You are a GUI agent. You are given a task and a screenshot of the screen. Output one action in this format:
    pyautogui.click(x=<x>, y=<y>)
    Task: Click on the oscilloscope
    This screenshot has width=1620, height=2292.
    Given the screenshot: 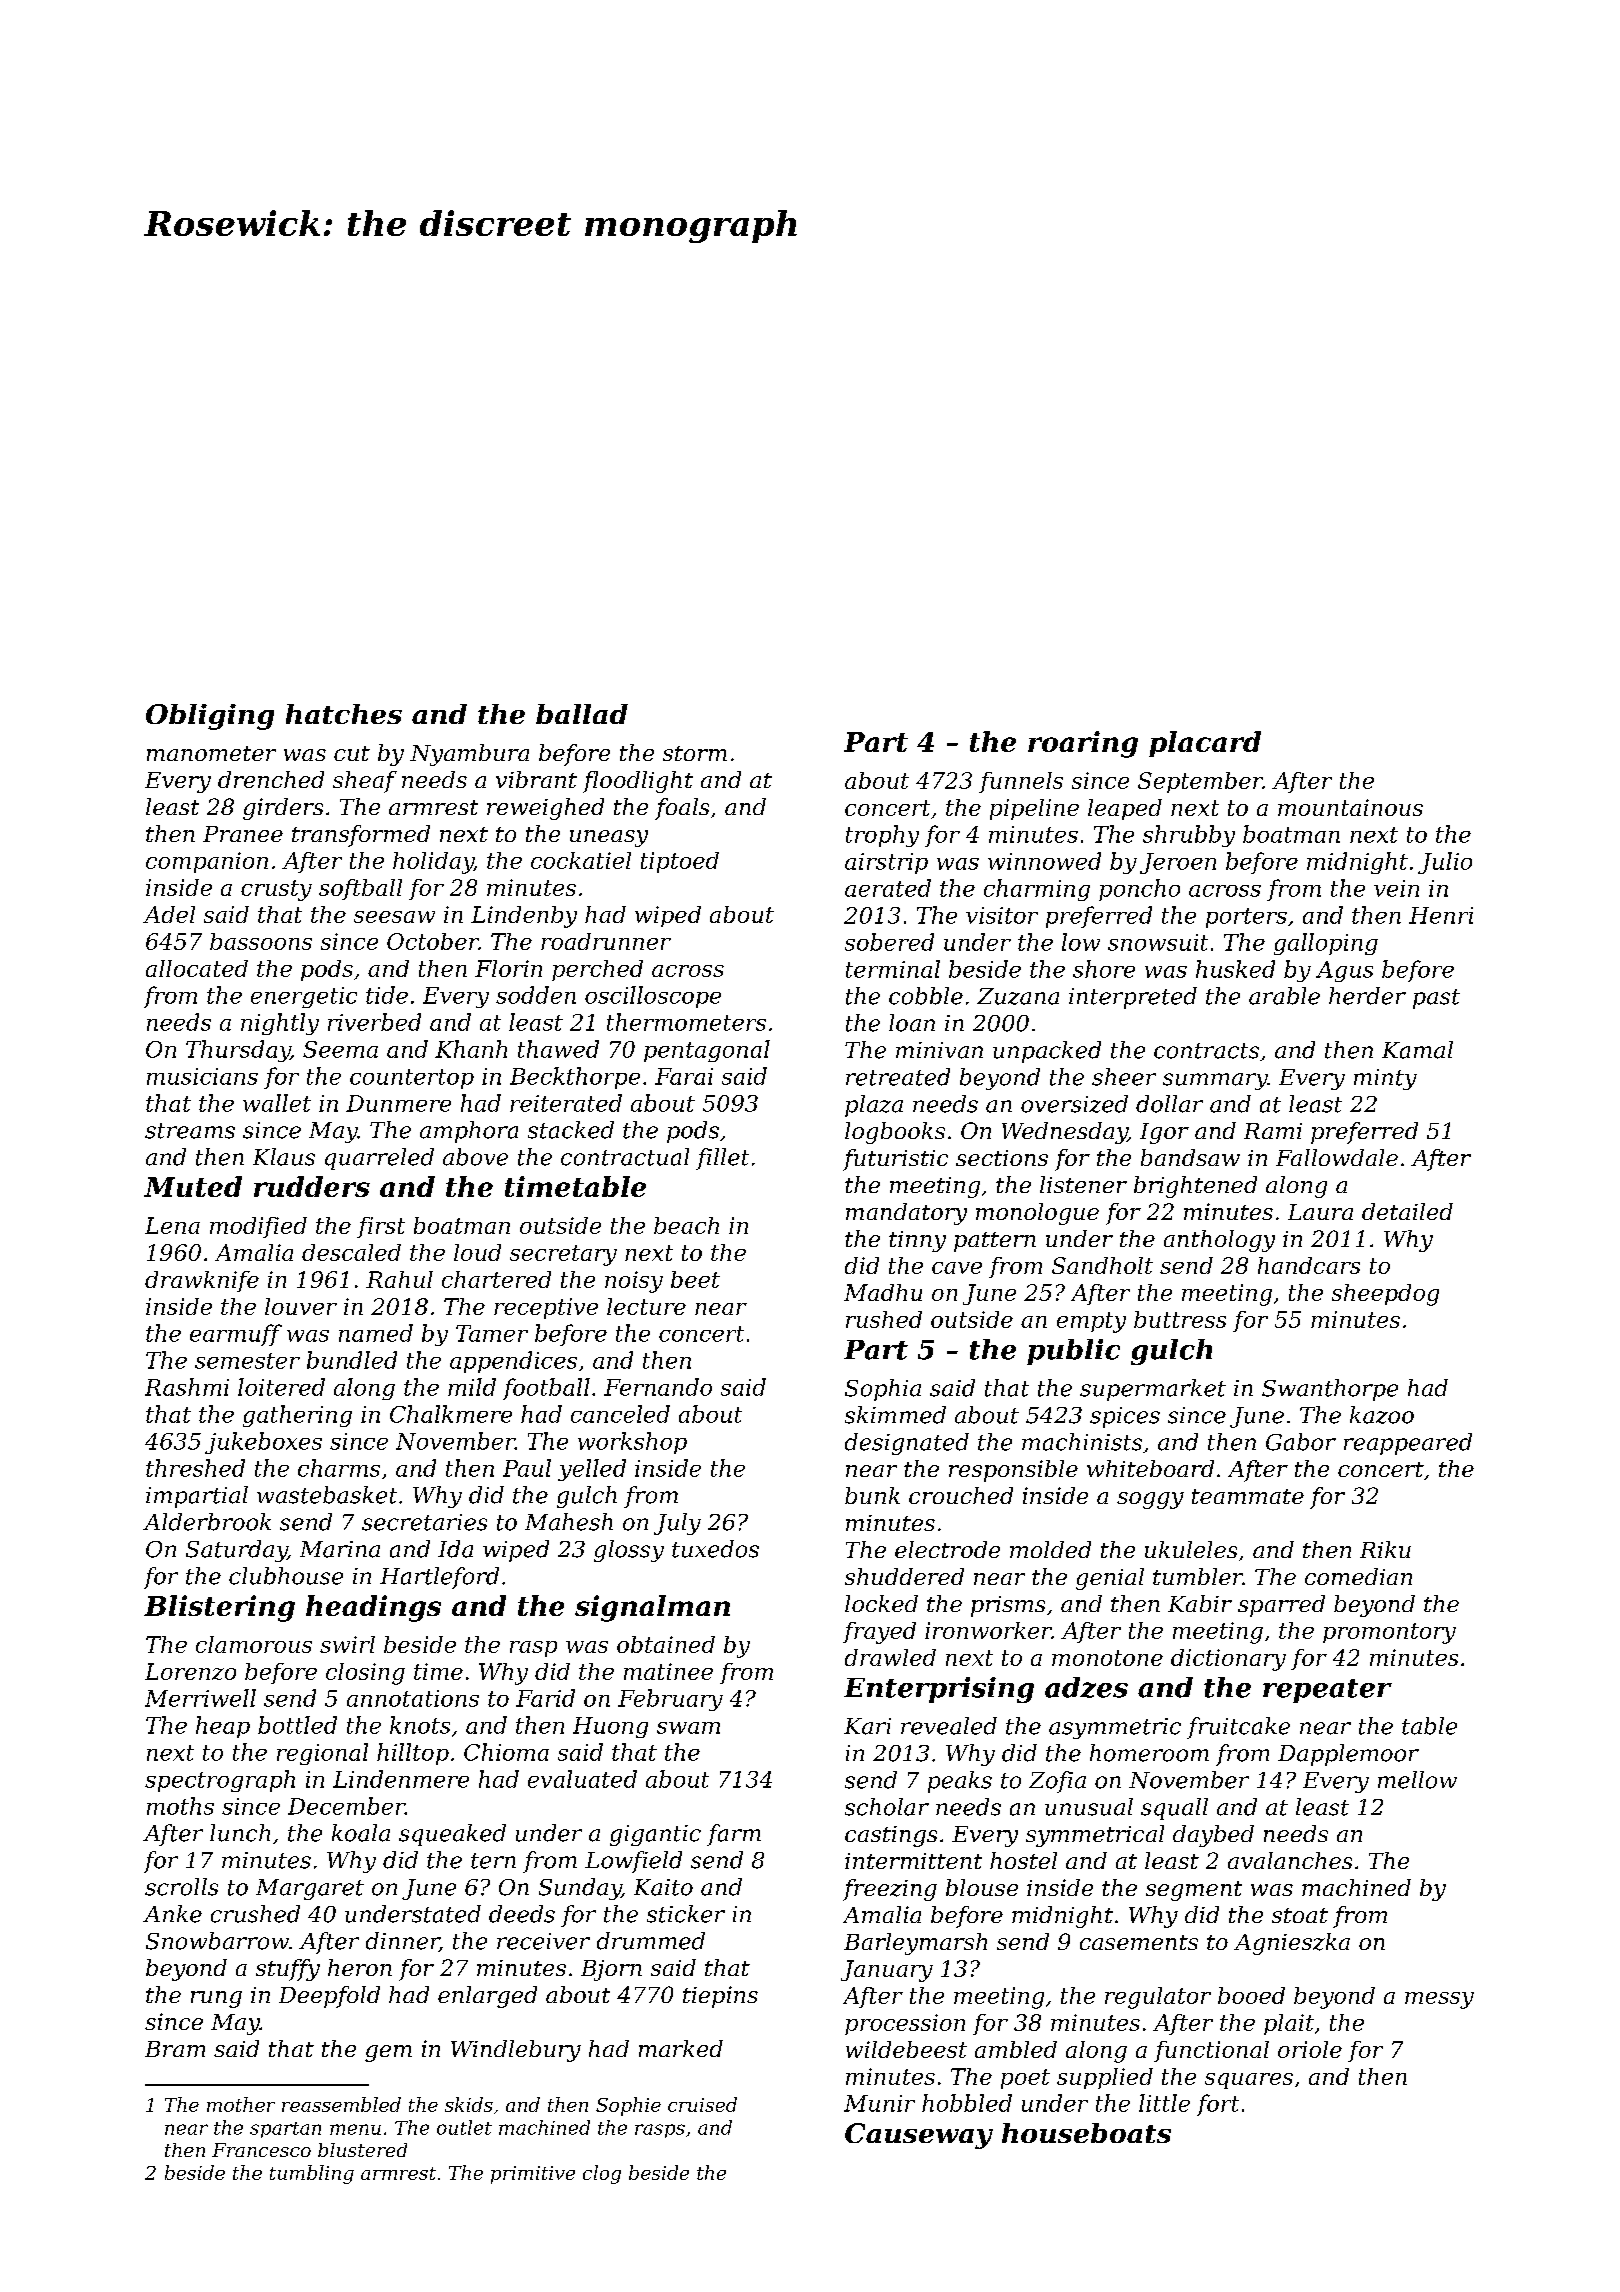 What is the action you would take?
    pyautogui.click(x=653, y=997)
